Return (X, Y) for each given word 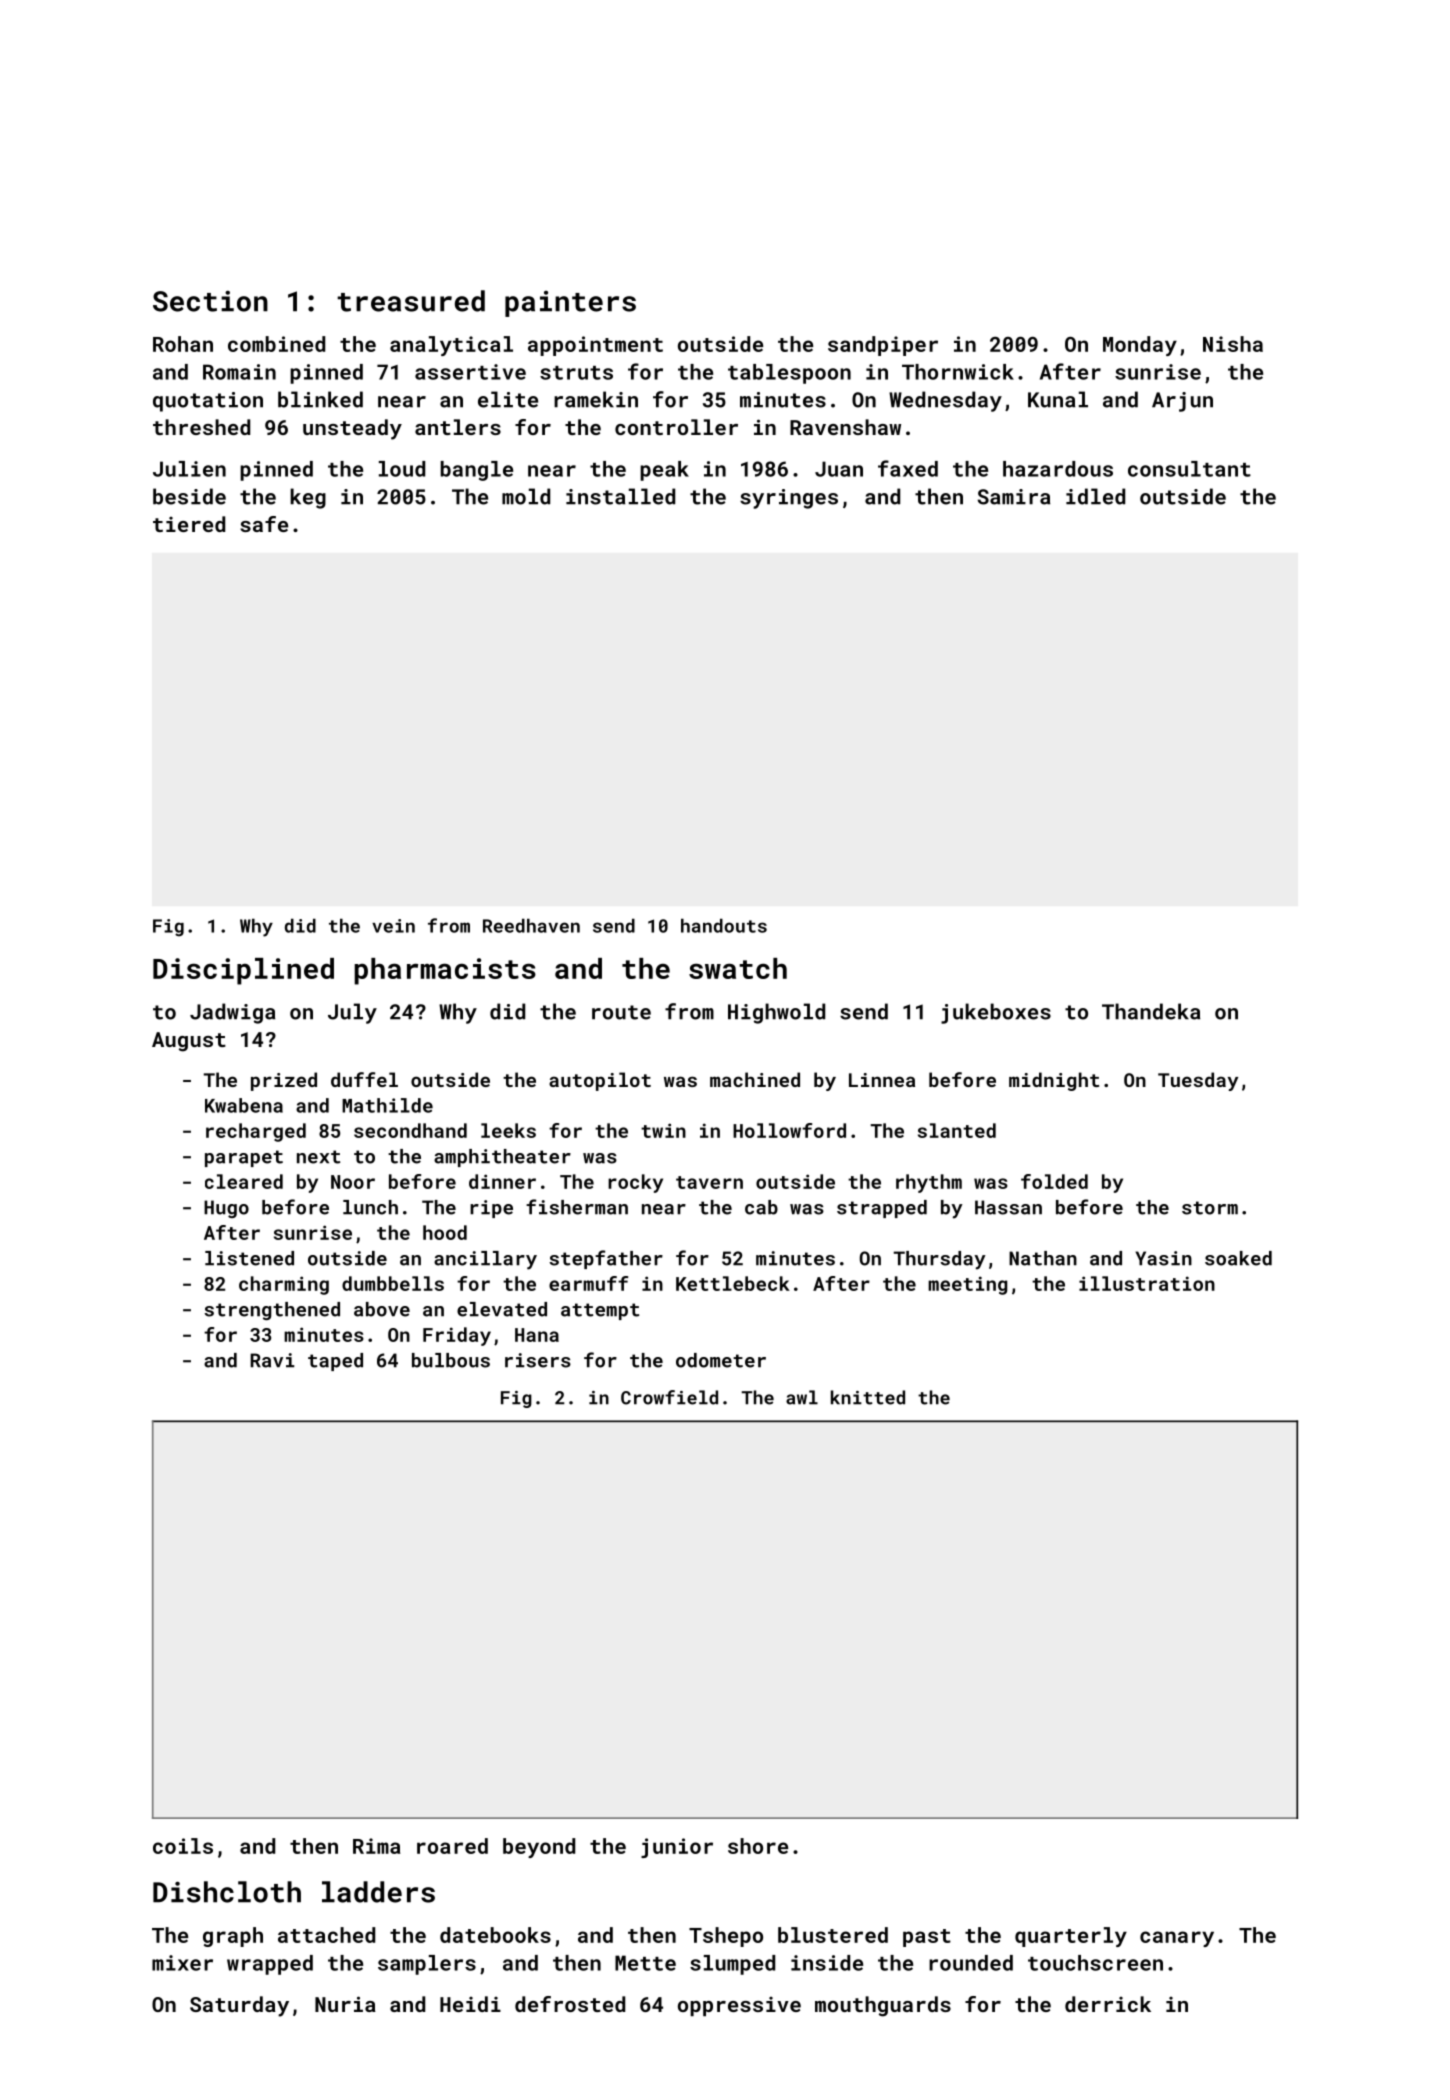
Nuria (345, 2004)
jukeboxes (996, 1013)
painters (570, 304)
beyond (539, 1848)
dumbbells (393, 1283)
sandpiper (883, 346)
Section (210, 301)
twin (663, 1130)
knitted (868, 1397)
